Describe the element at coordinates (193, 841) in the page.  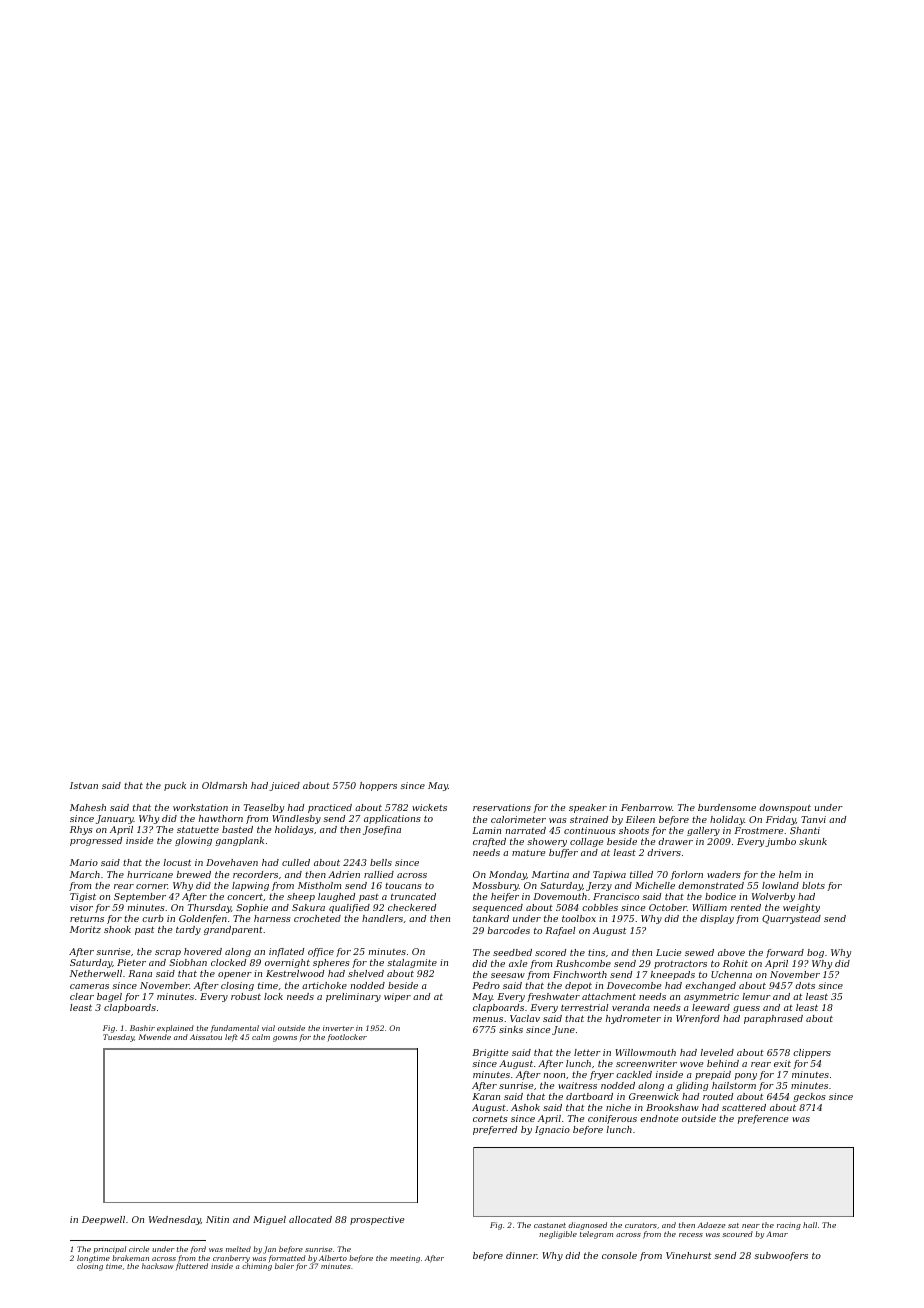
I see `glowing` at that location.
